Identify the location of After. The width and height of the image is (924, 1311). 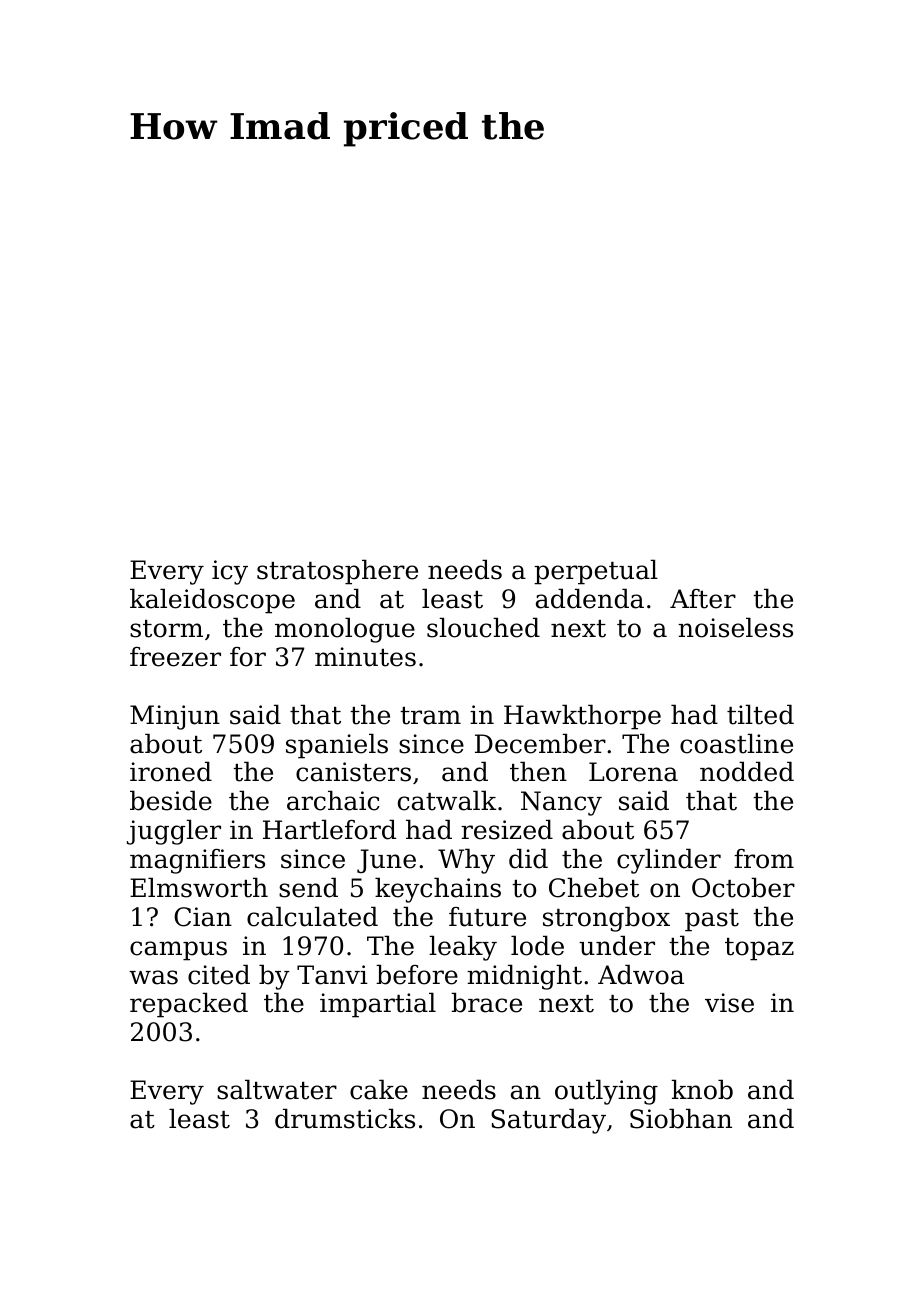
(703, 599).
